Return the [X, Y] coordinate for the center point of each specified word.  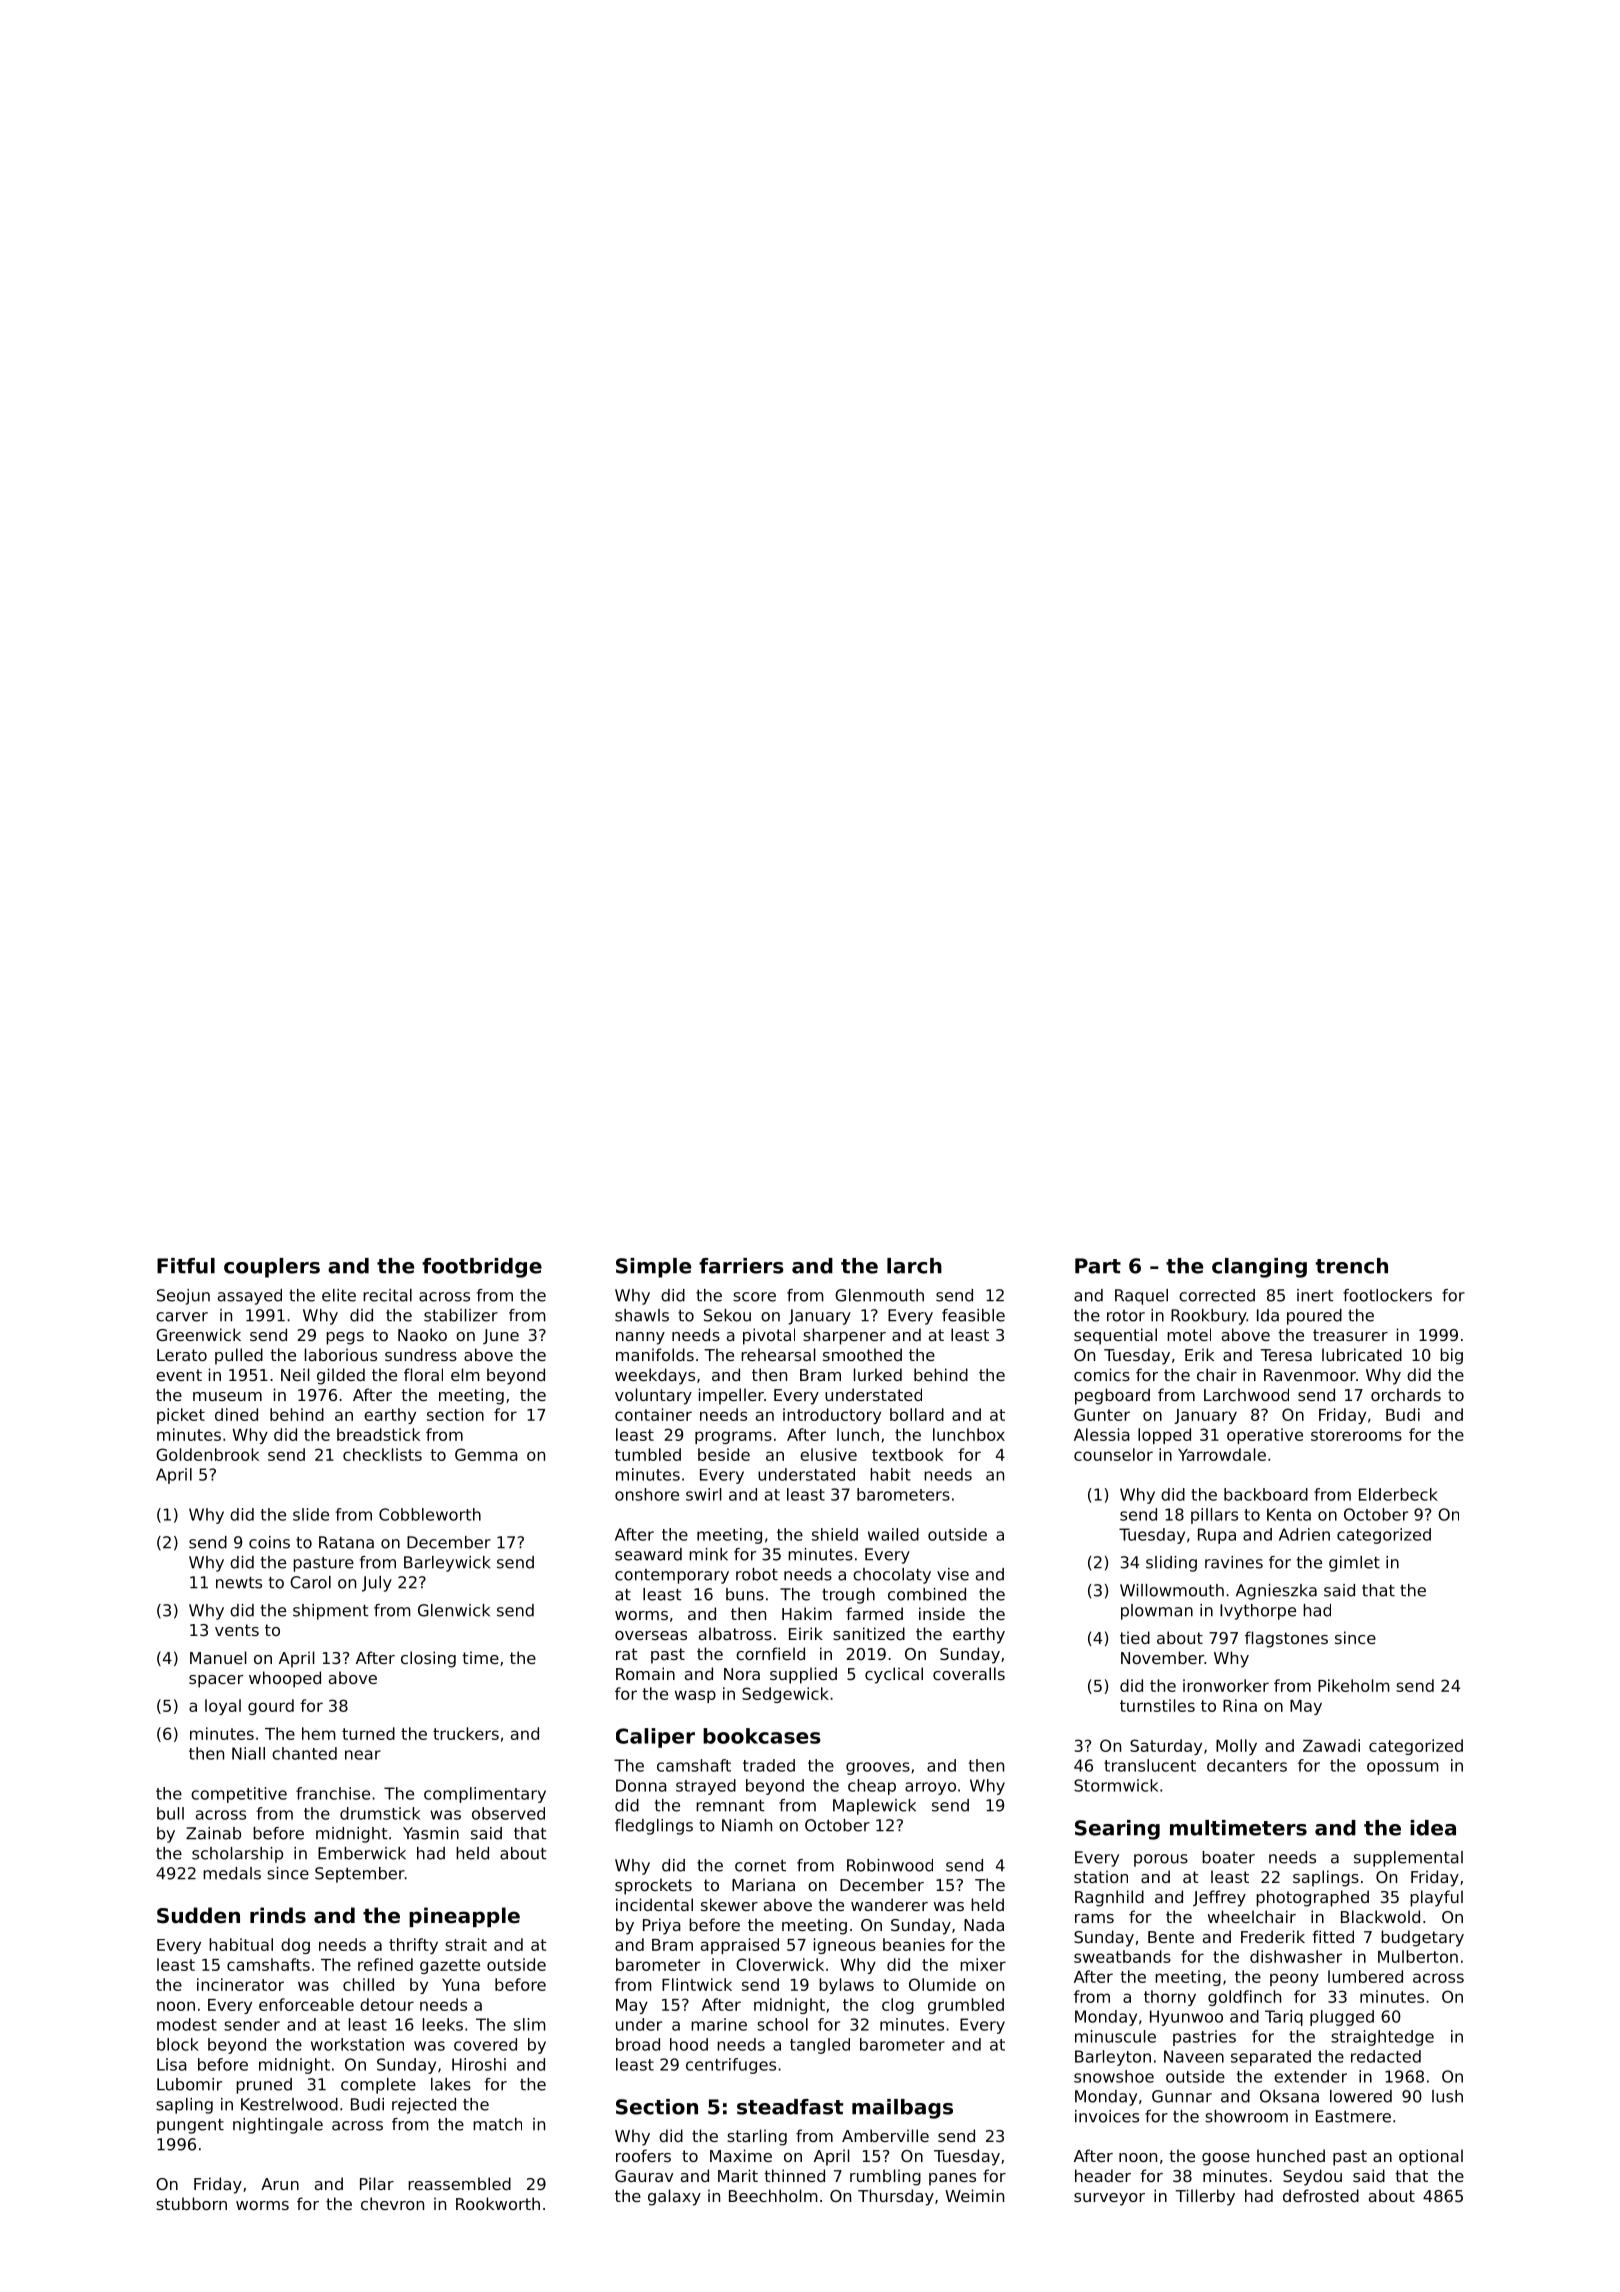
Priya [662, 1926]
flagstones [1286, 1639]
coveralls [969, 1673]
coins [269, 1542]
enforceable [306, 2004]
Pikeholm [1354, 1685]
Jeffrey [1219, 1898]
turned [368, 1733]
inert [1315, 1295]
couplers [272, 1268]
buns [745, 1594]
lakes [451, 2084]
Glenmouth [879, 1295]
